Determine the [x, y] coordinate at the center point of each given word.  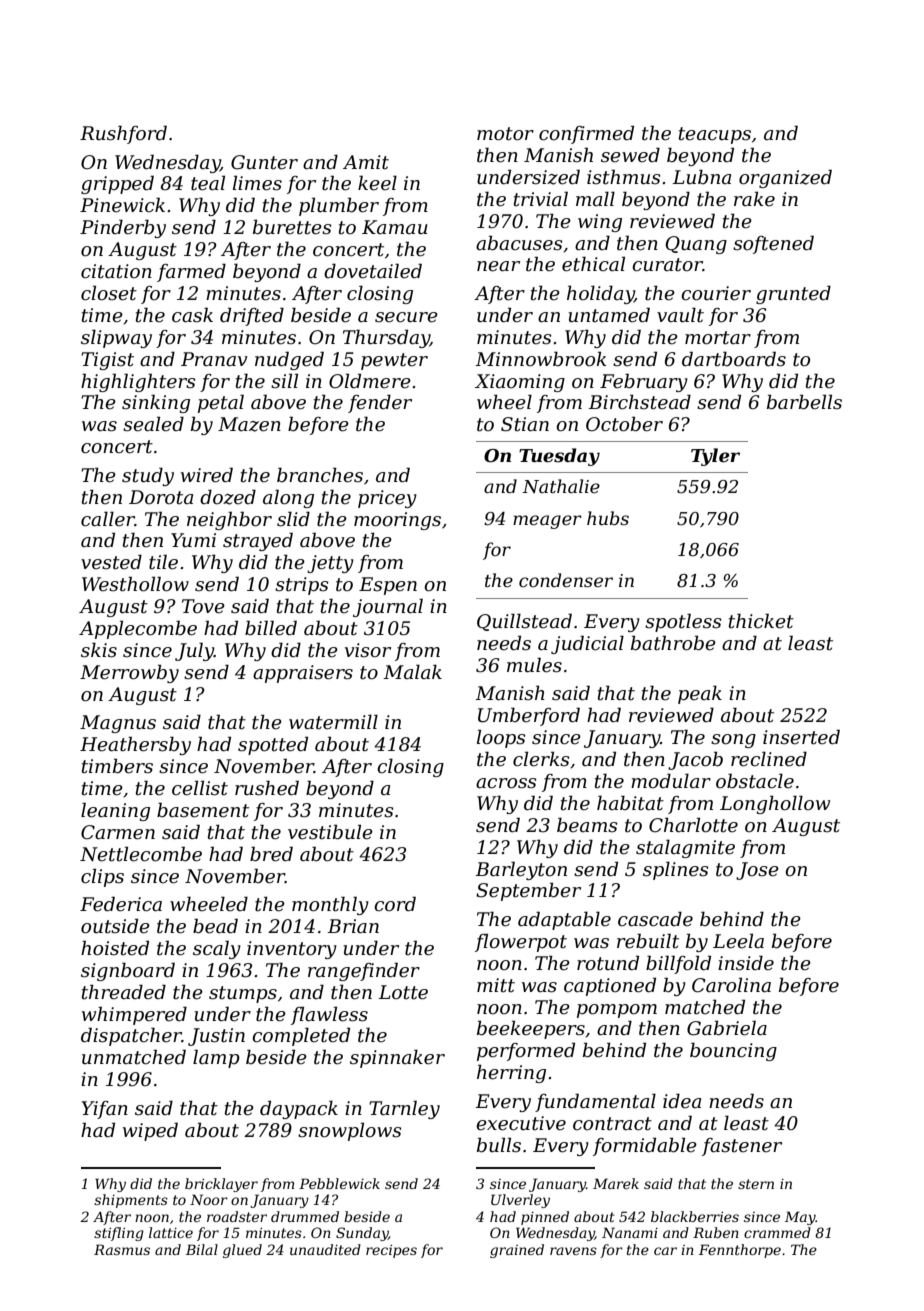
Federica [121, 904]
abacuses [519, 243]
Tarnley [404, 1109]
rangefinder [364, 971]
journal [388, 607]
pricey [387, 499]
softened [773, 244]
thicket [761, 621]
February [644, 382]
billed [271, 628]
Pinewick [122, 205]
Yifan [105, 1110]
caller [108, 519]
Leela [738, 941]
